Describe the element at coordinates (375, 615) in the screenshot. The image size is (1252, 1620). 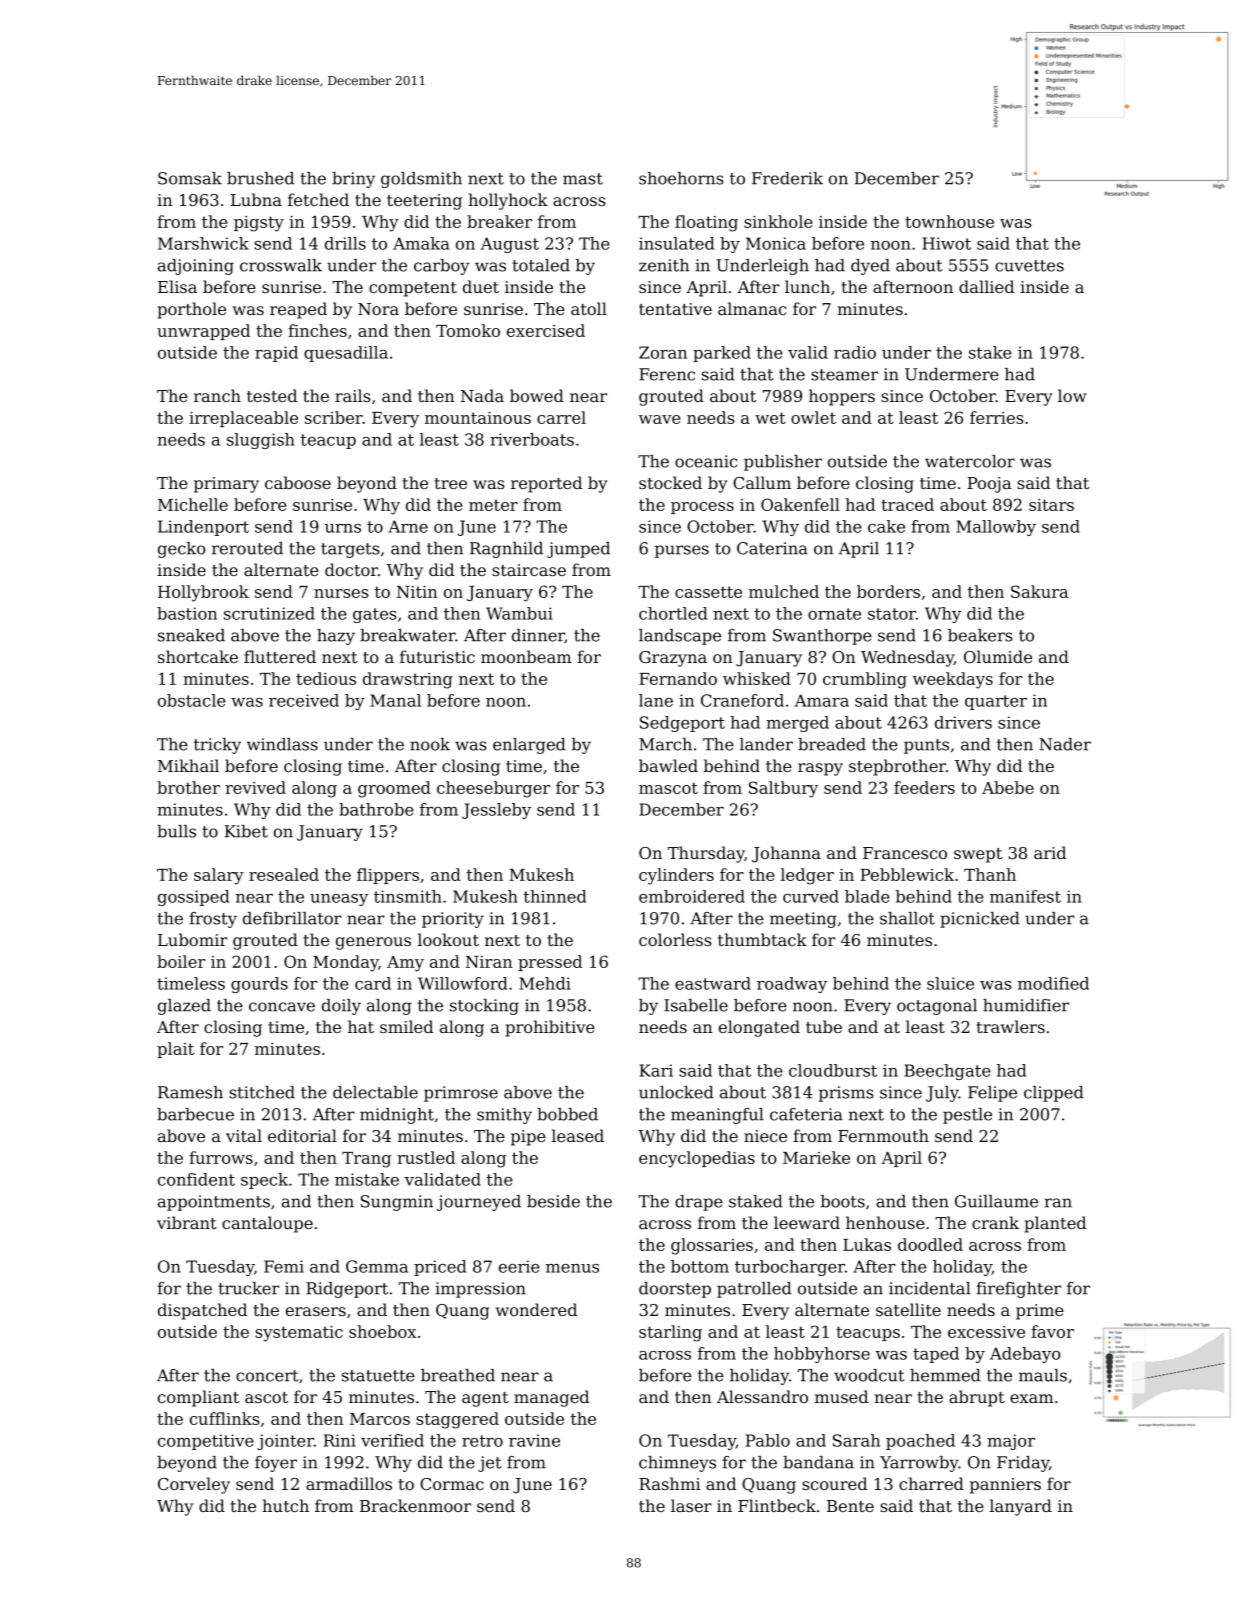
I see `gates` at that location.
